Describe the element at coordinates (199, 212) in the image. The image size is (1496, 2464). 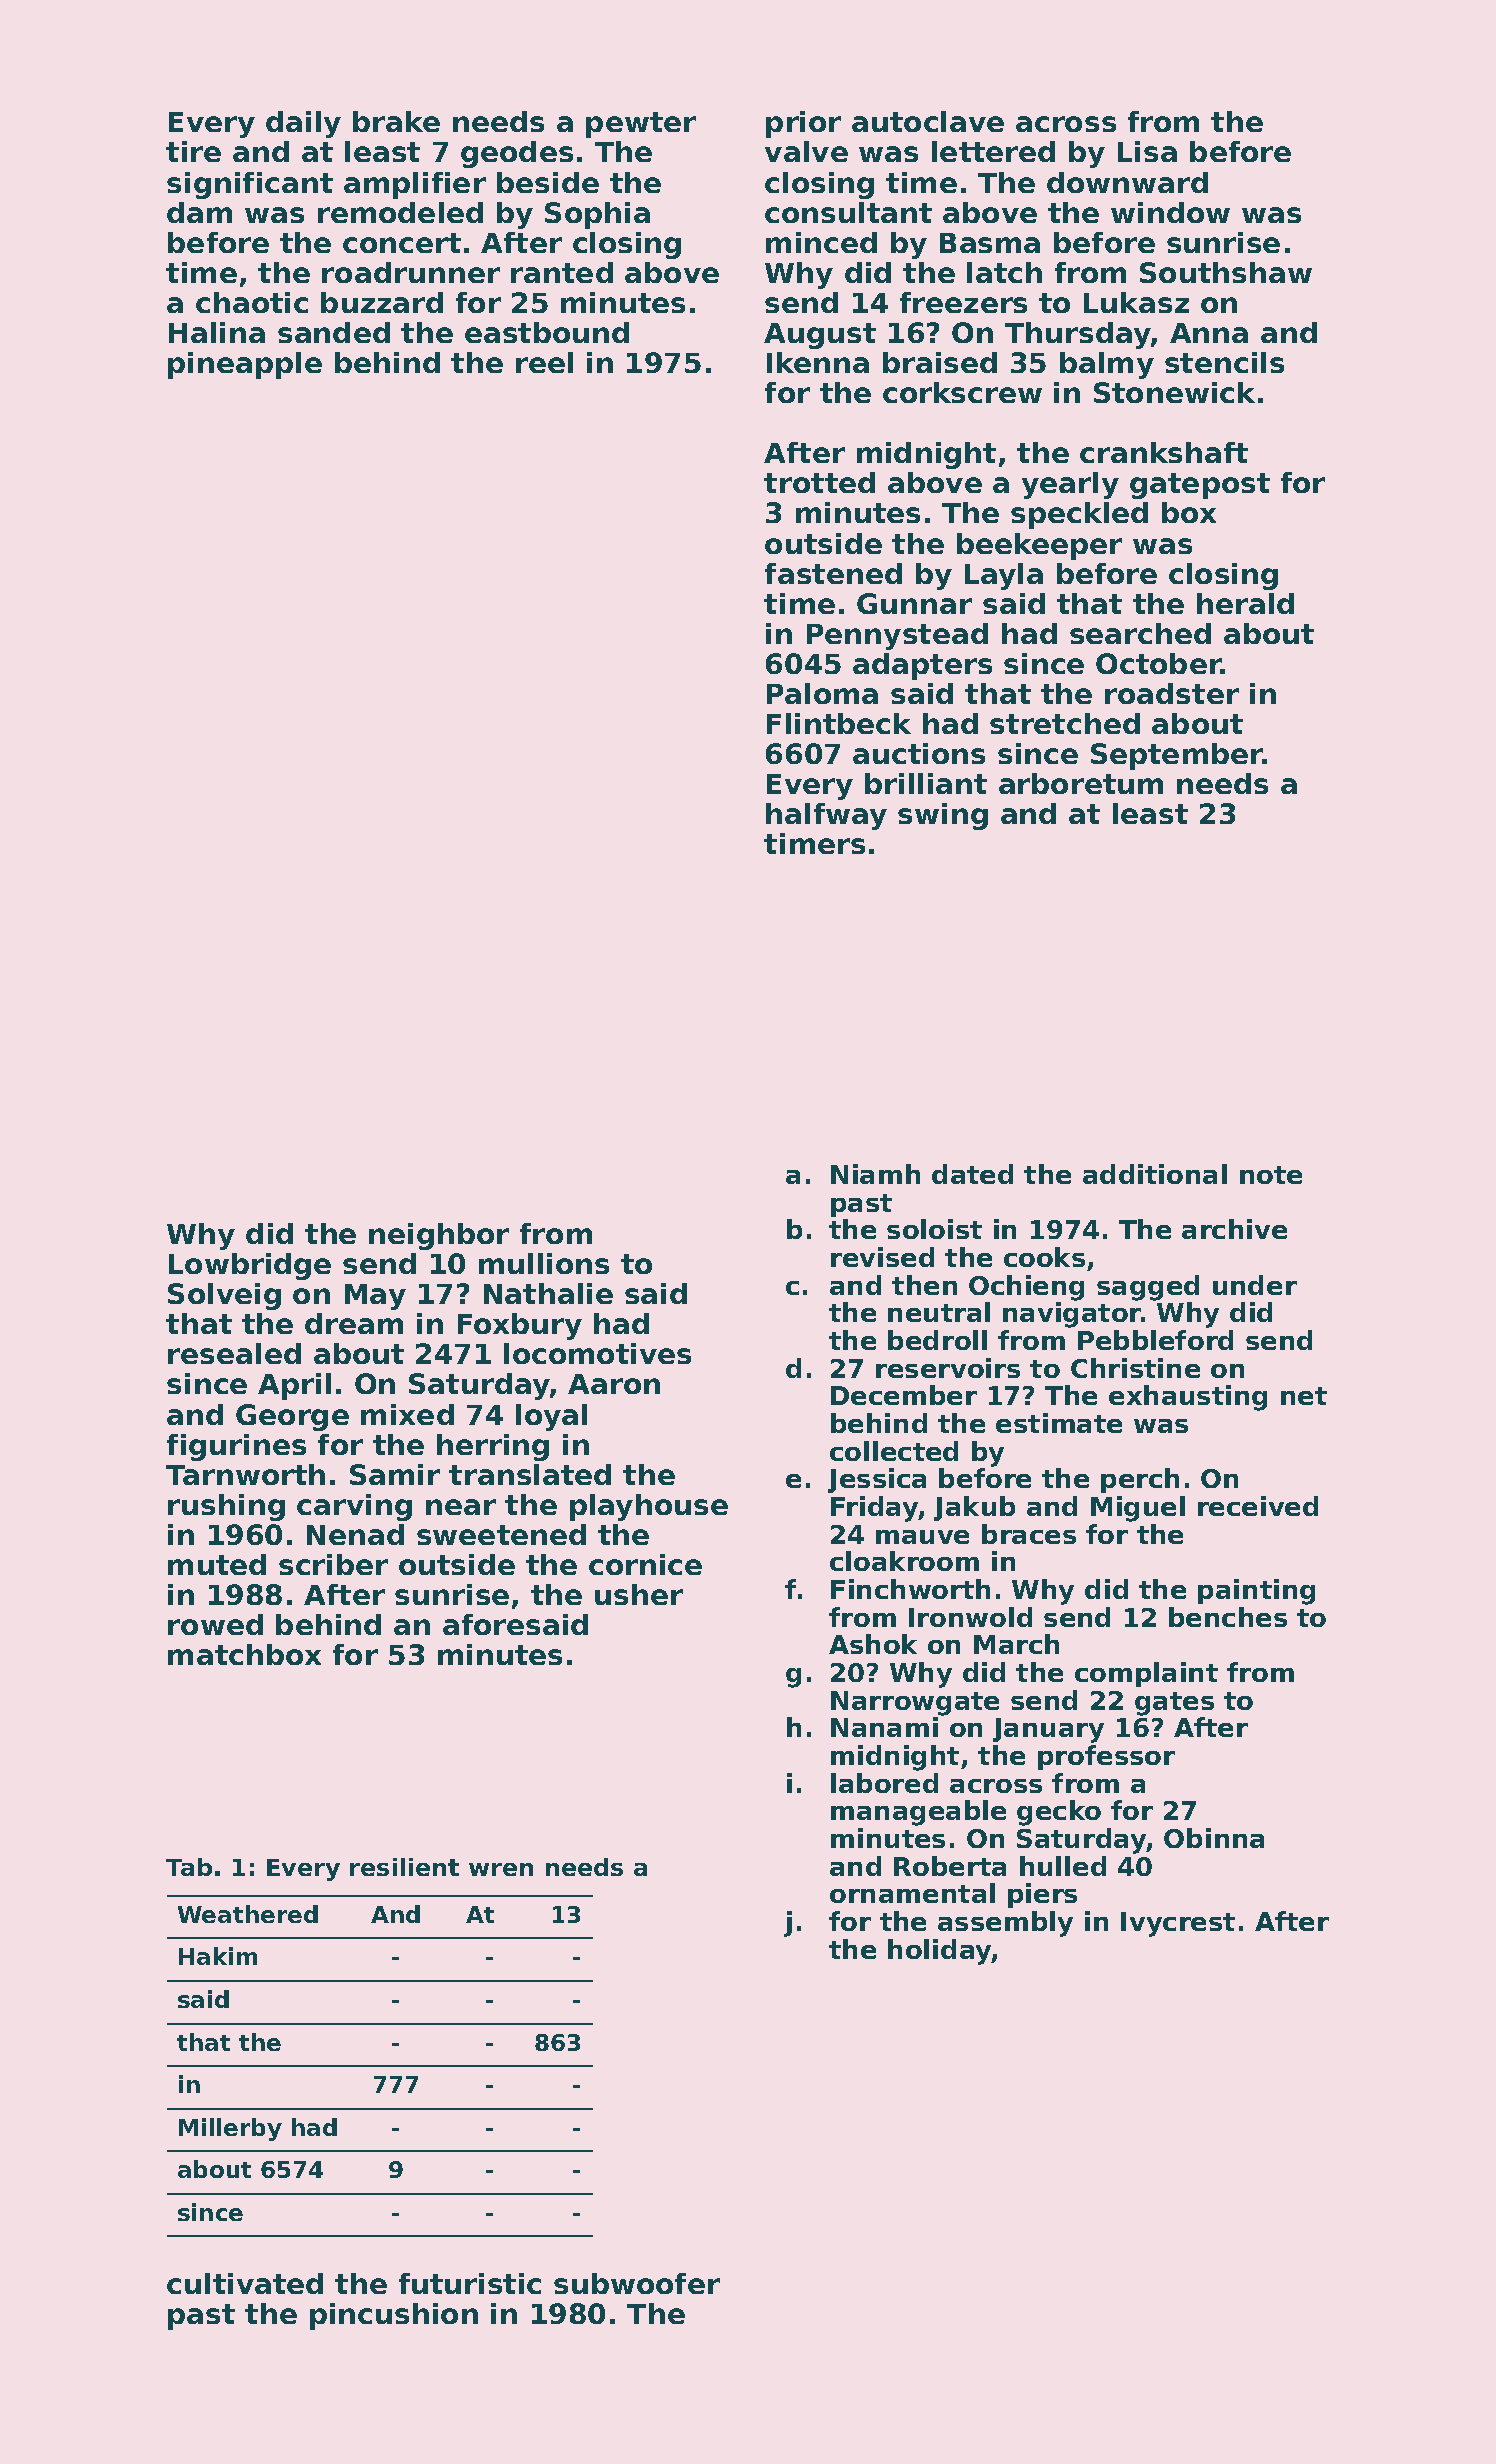
I see `dam` at that location.
